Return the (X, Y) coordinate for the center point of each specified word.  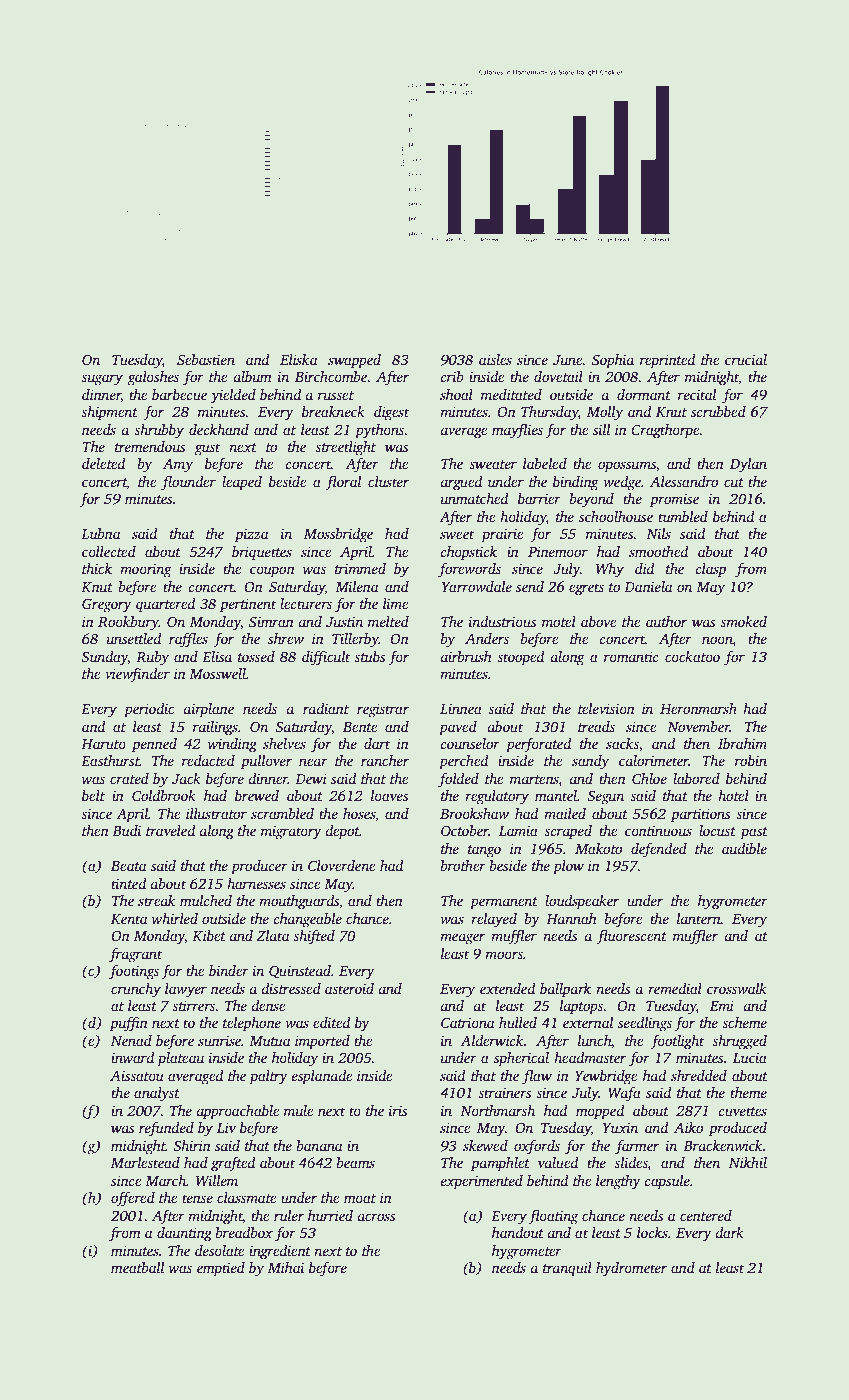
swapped (354, 361)
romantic (631, 656)
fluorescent (631, 937)
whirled (175, 918)
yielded (233, 396)
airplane (209, 710)
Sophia (613, 361)
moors (504, 955)
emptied (221, 1269)
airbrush (466, 656)
